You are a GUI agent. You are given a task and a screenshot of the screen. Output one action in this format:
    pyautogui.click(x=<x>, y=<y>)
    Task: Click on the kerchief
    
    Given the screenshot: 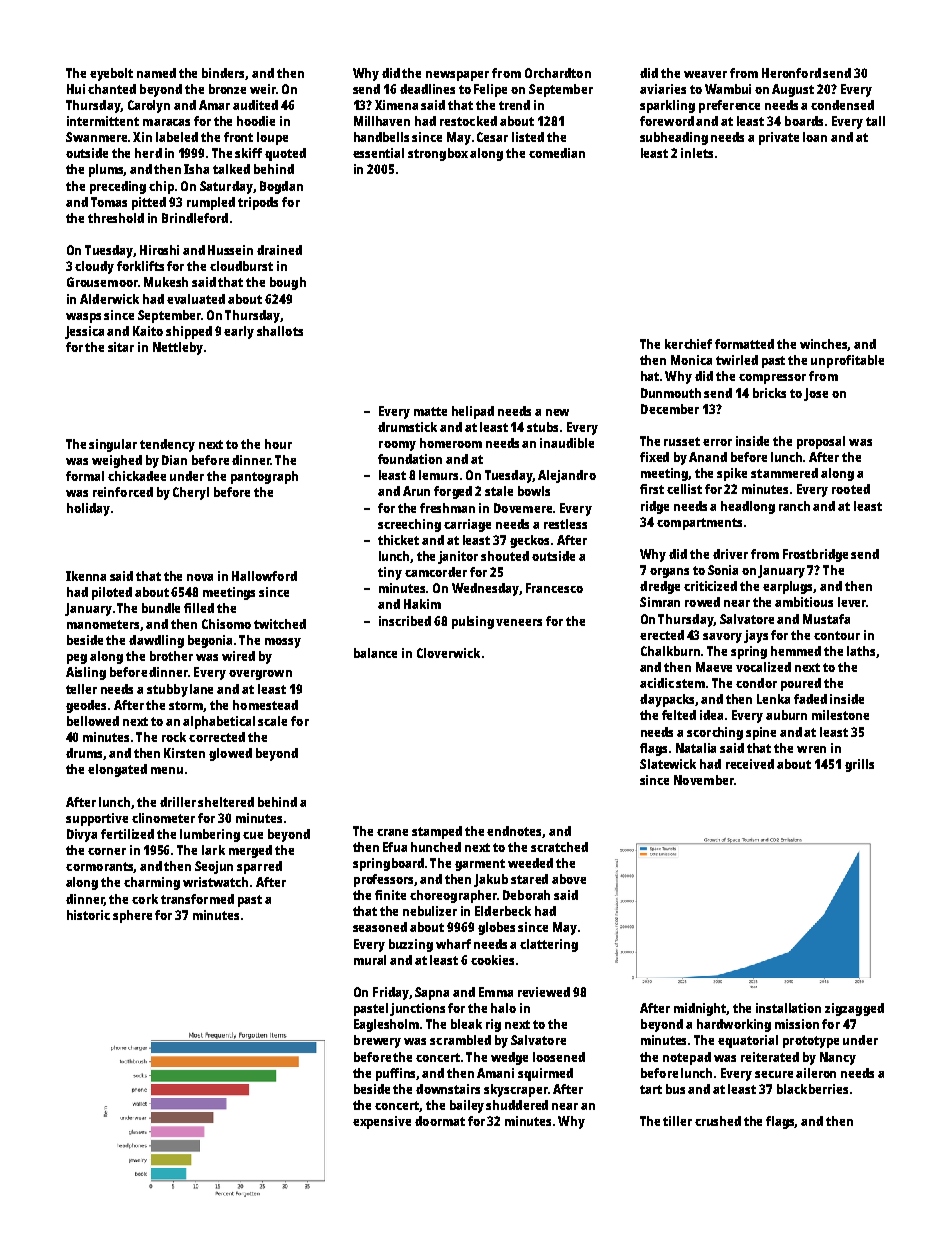 What is the action you would take?
    pyautogui.click(x=688, y=344)
